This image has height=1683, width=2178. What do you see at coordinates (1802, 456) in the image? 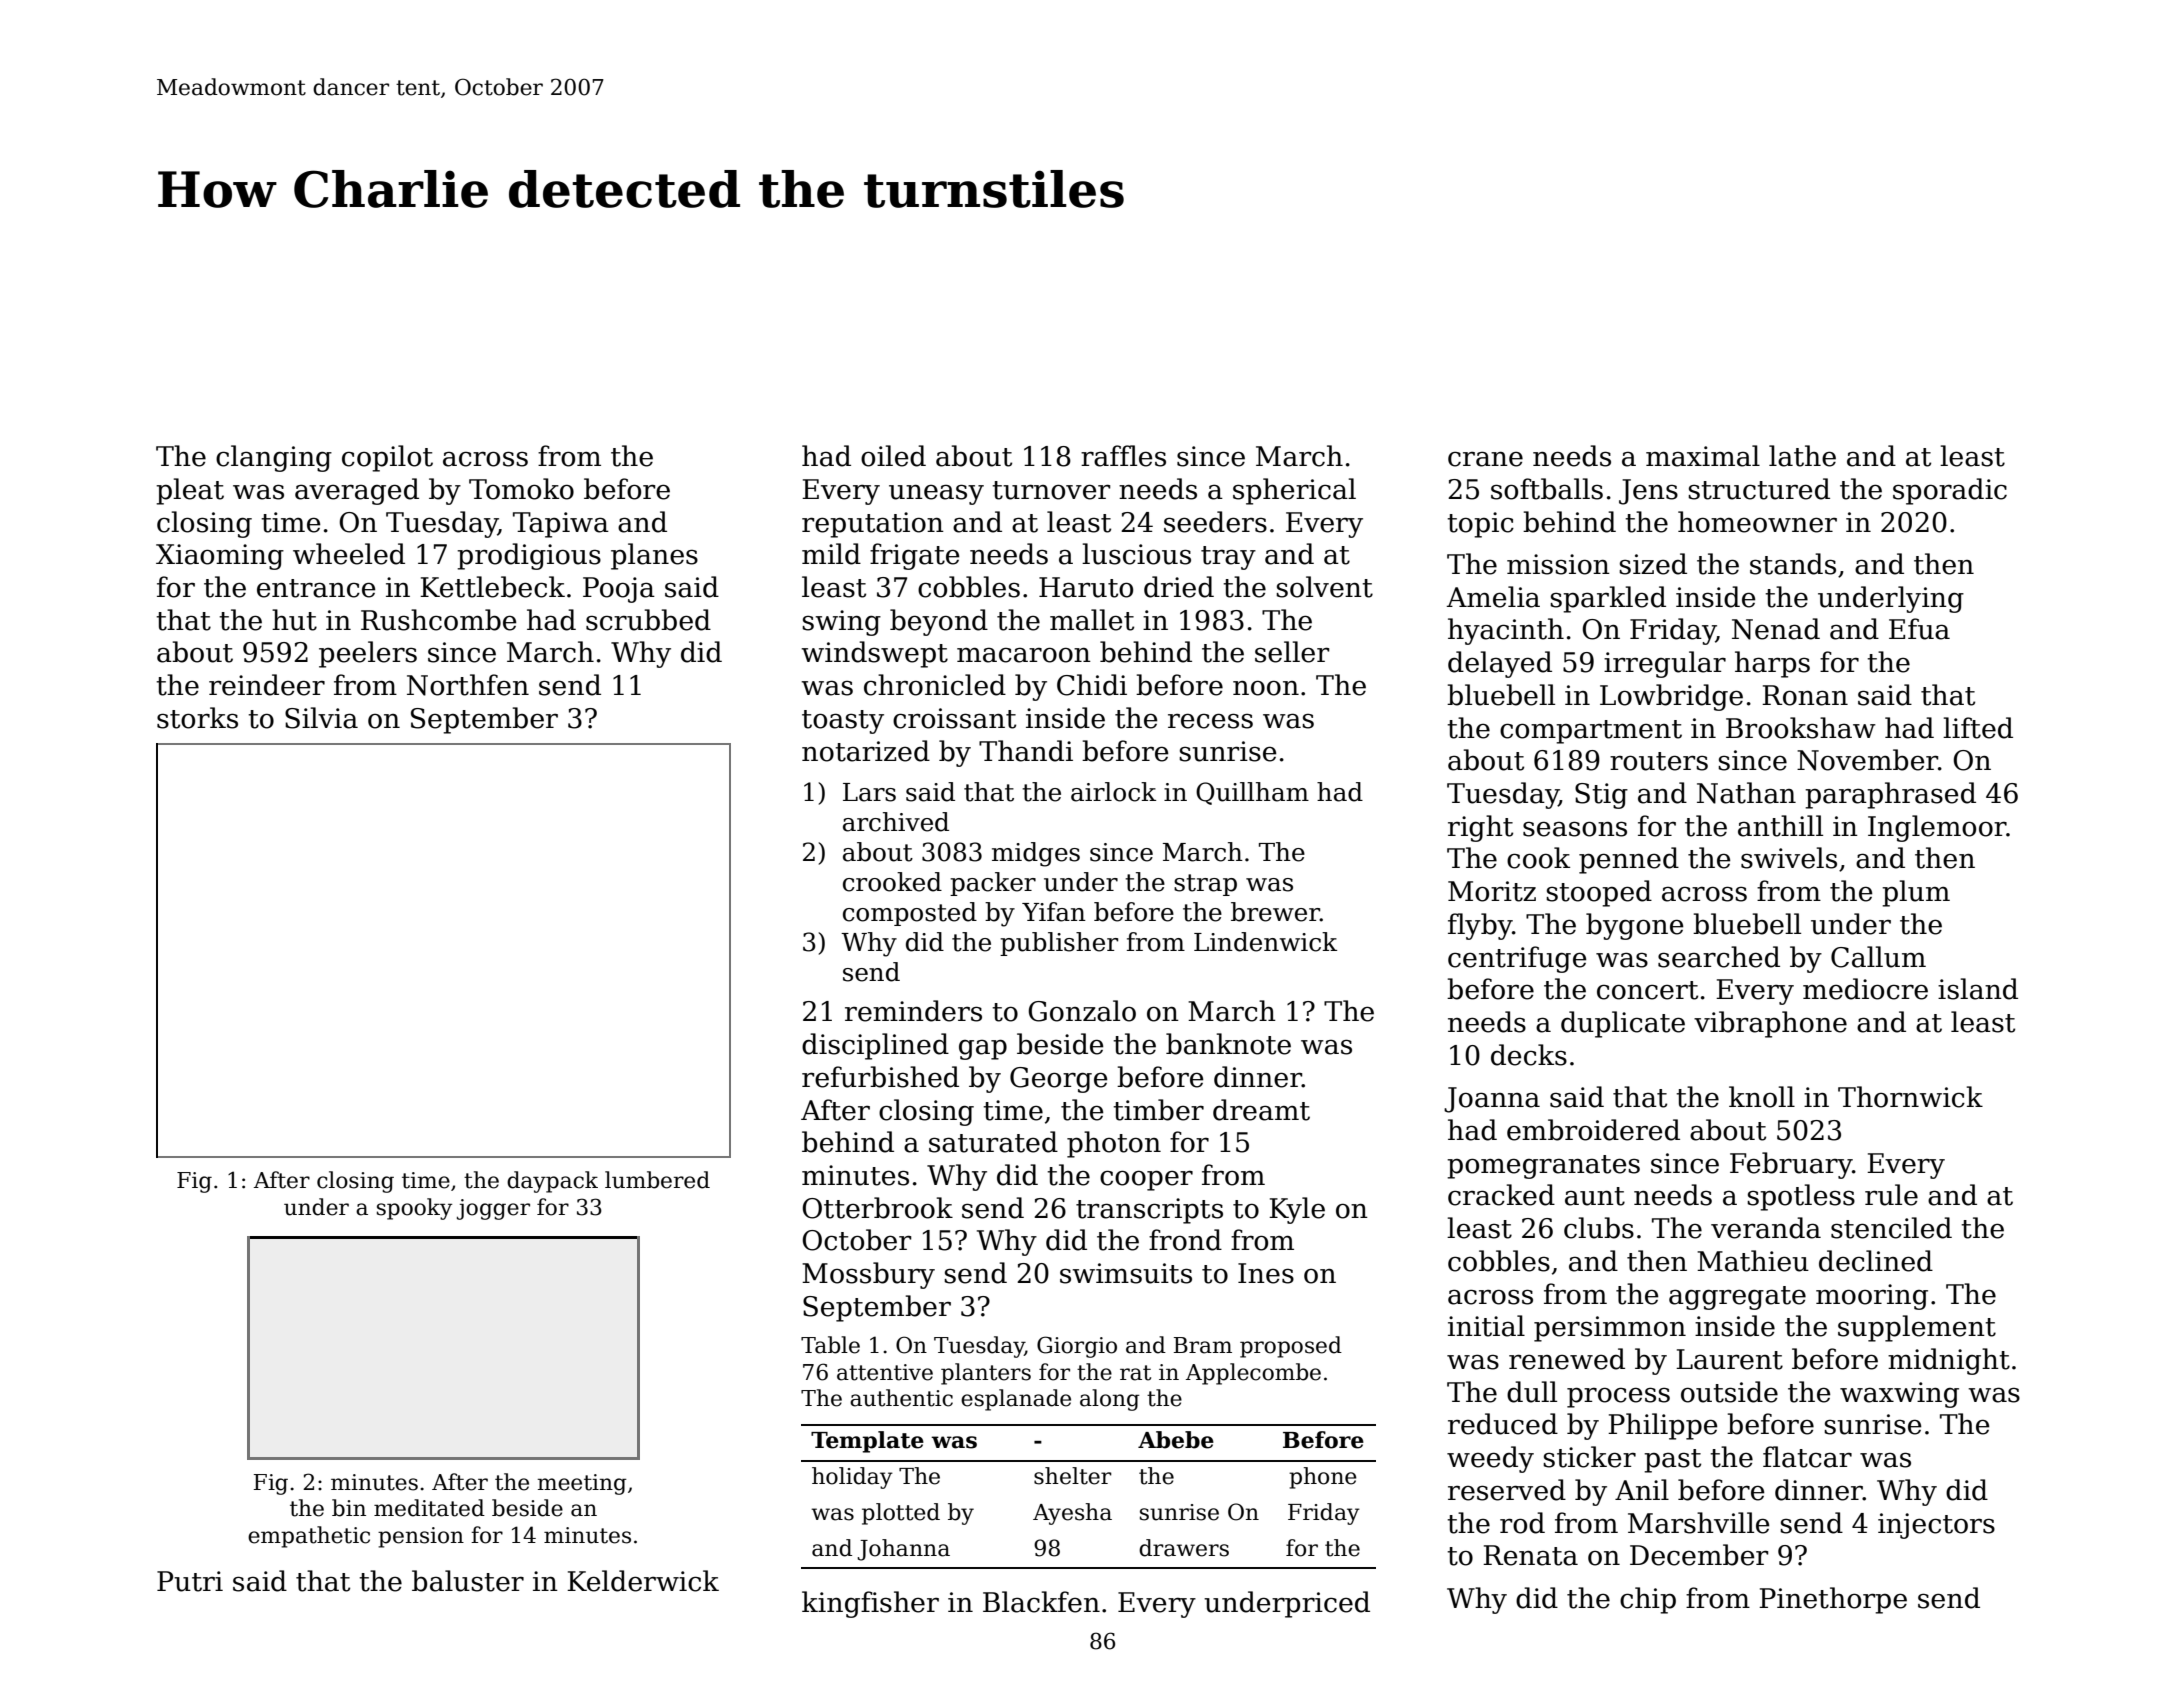
I see `lathe` at bounding box center [1802, 456].
